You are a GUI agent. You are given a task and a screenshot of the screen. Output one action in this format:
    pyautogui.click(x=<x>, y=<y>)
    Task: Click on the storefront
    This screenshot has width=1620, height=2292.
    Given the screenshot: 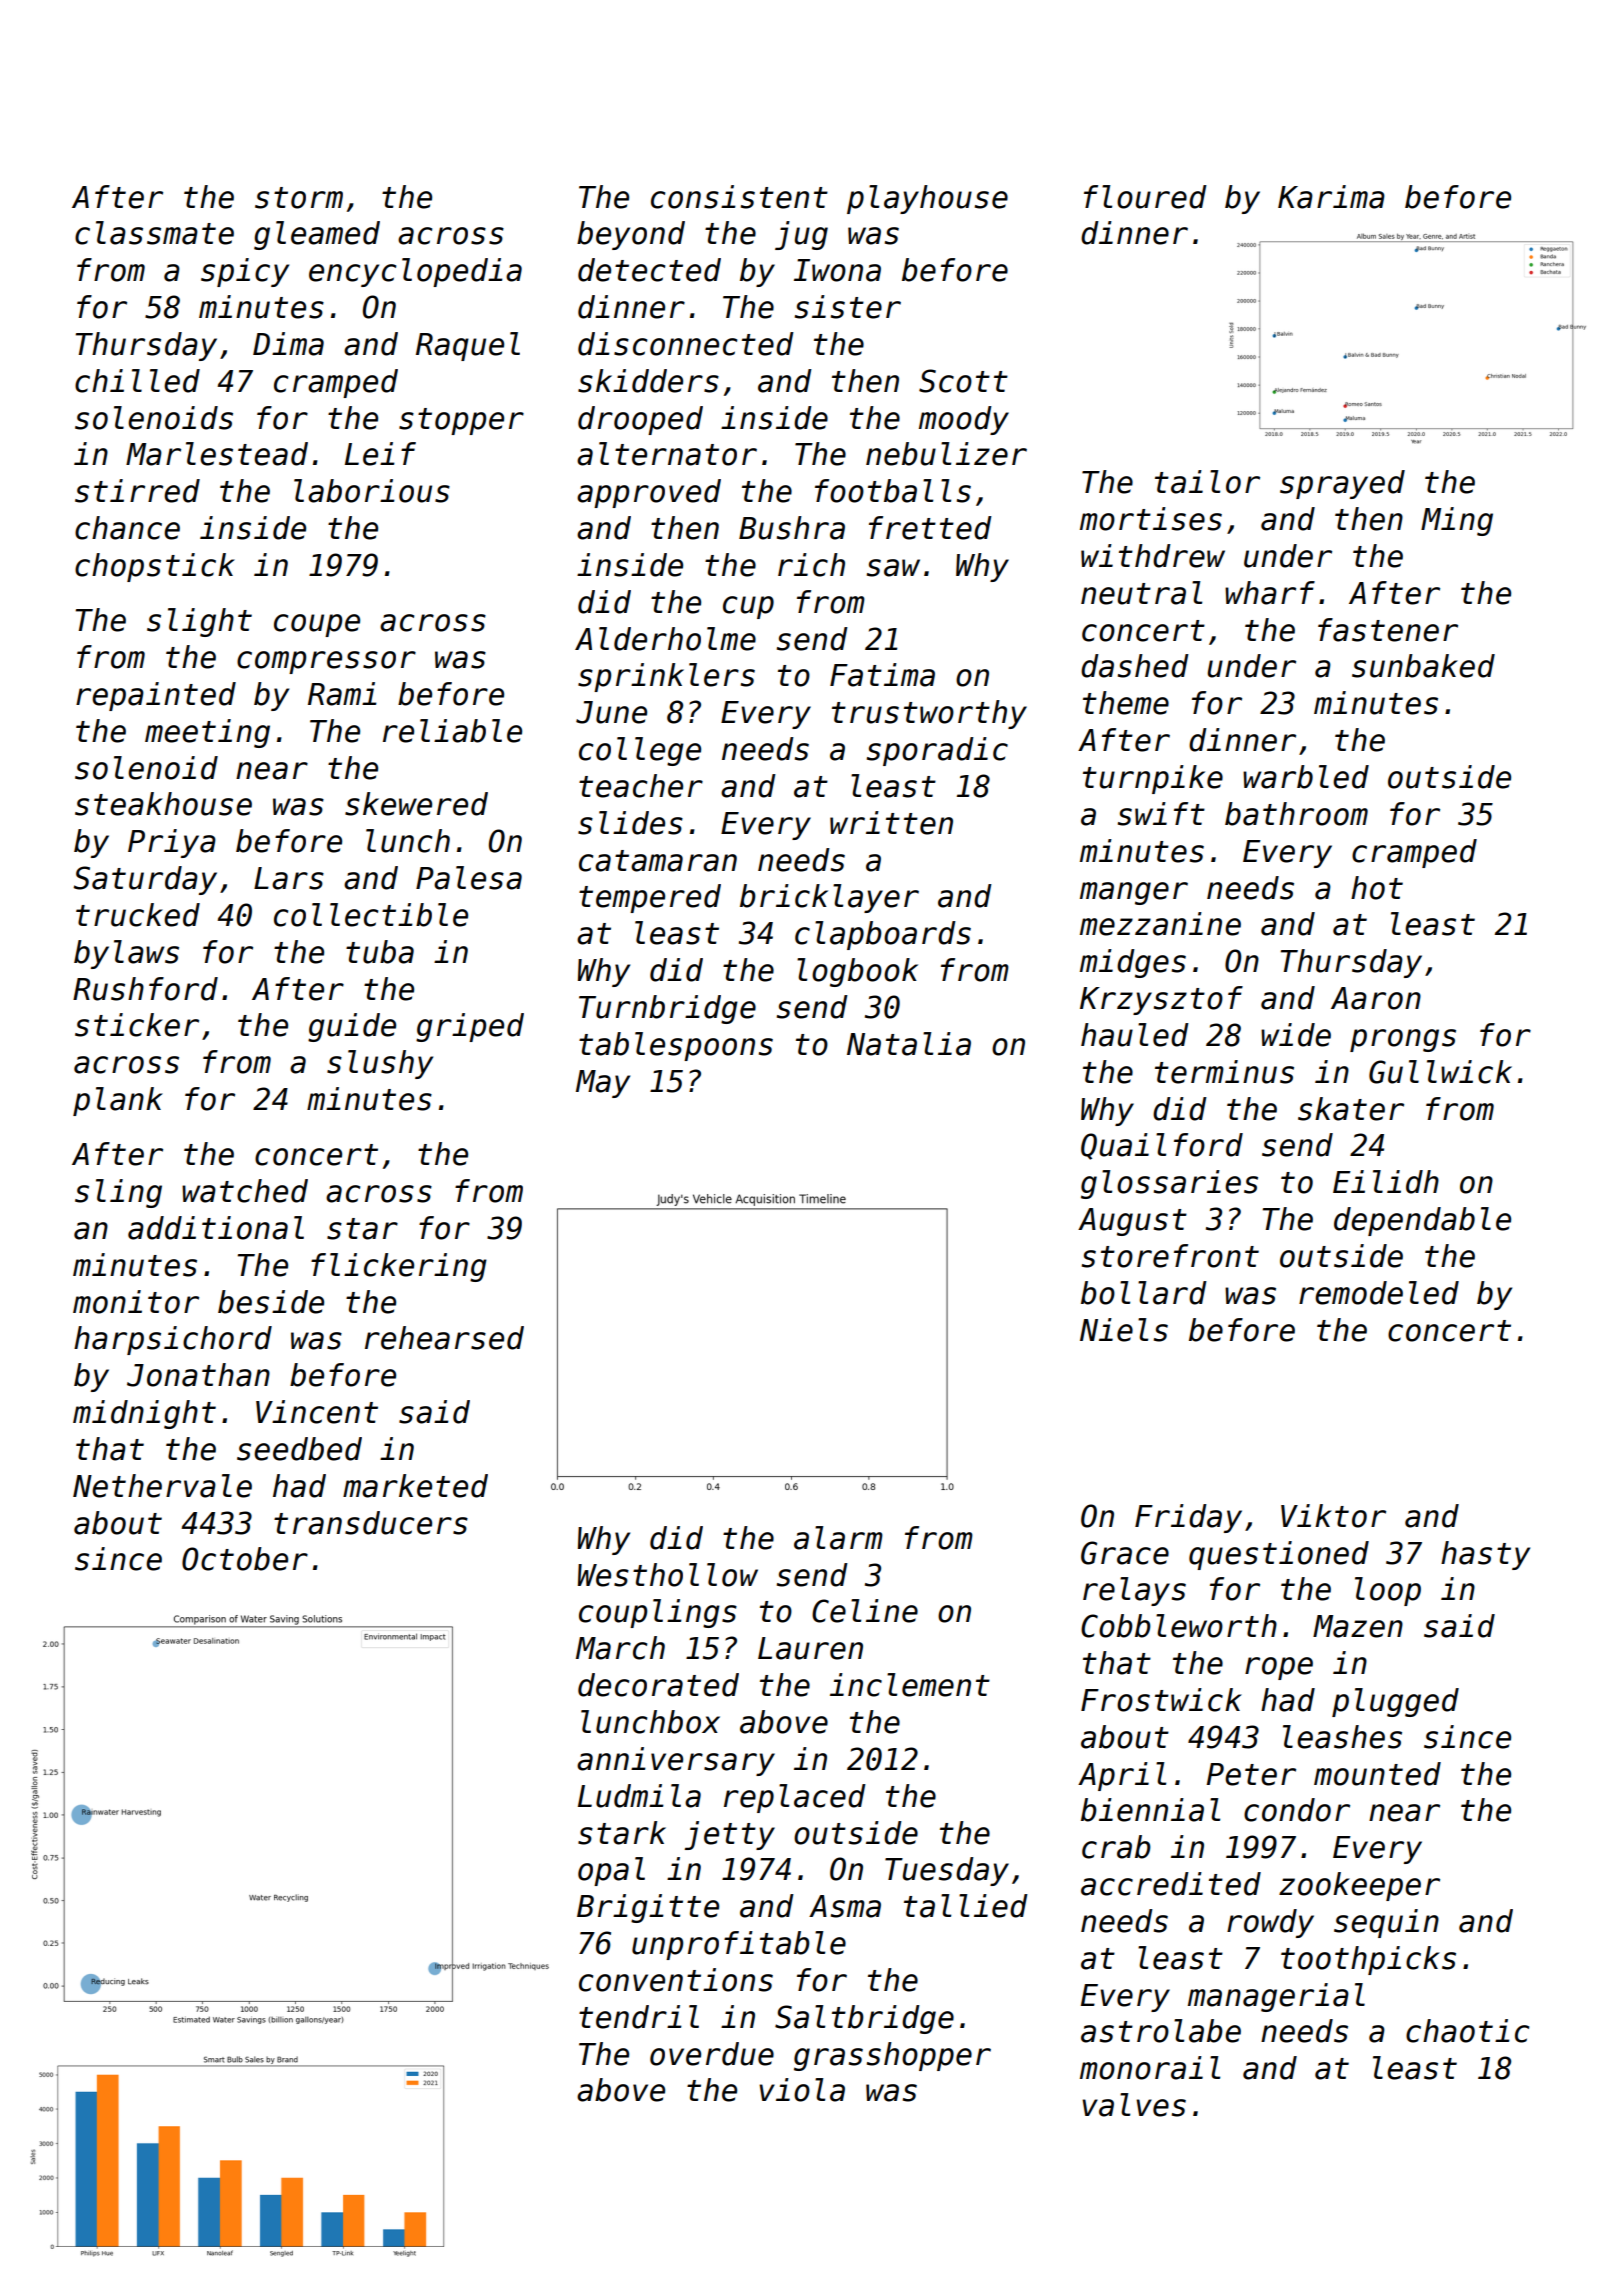 What is the action you would take?
    pyautogui.click(x=1170, y=1256)
